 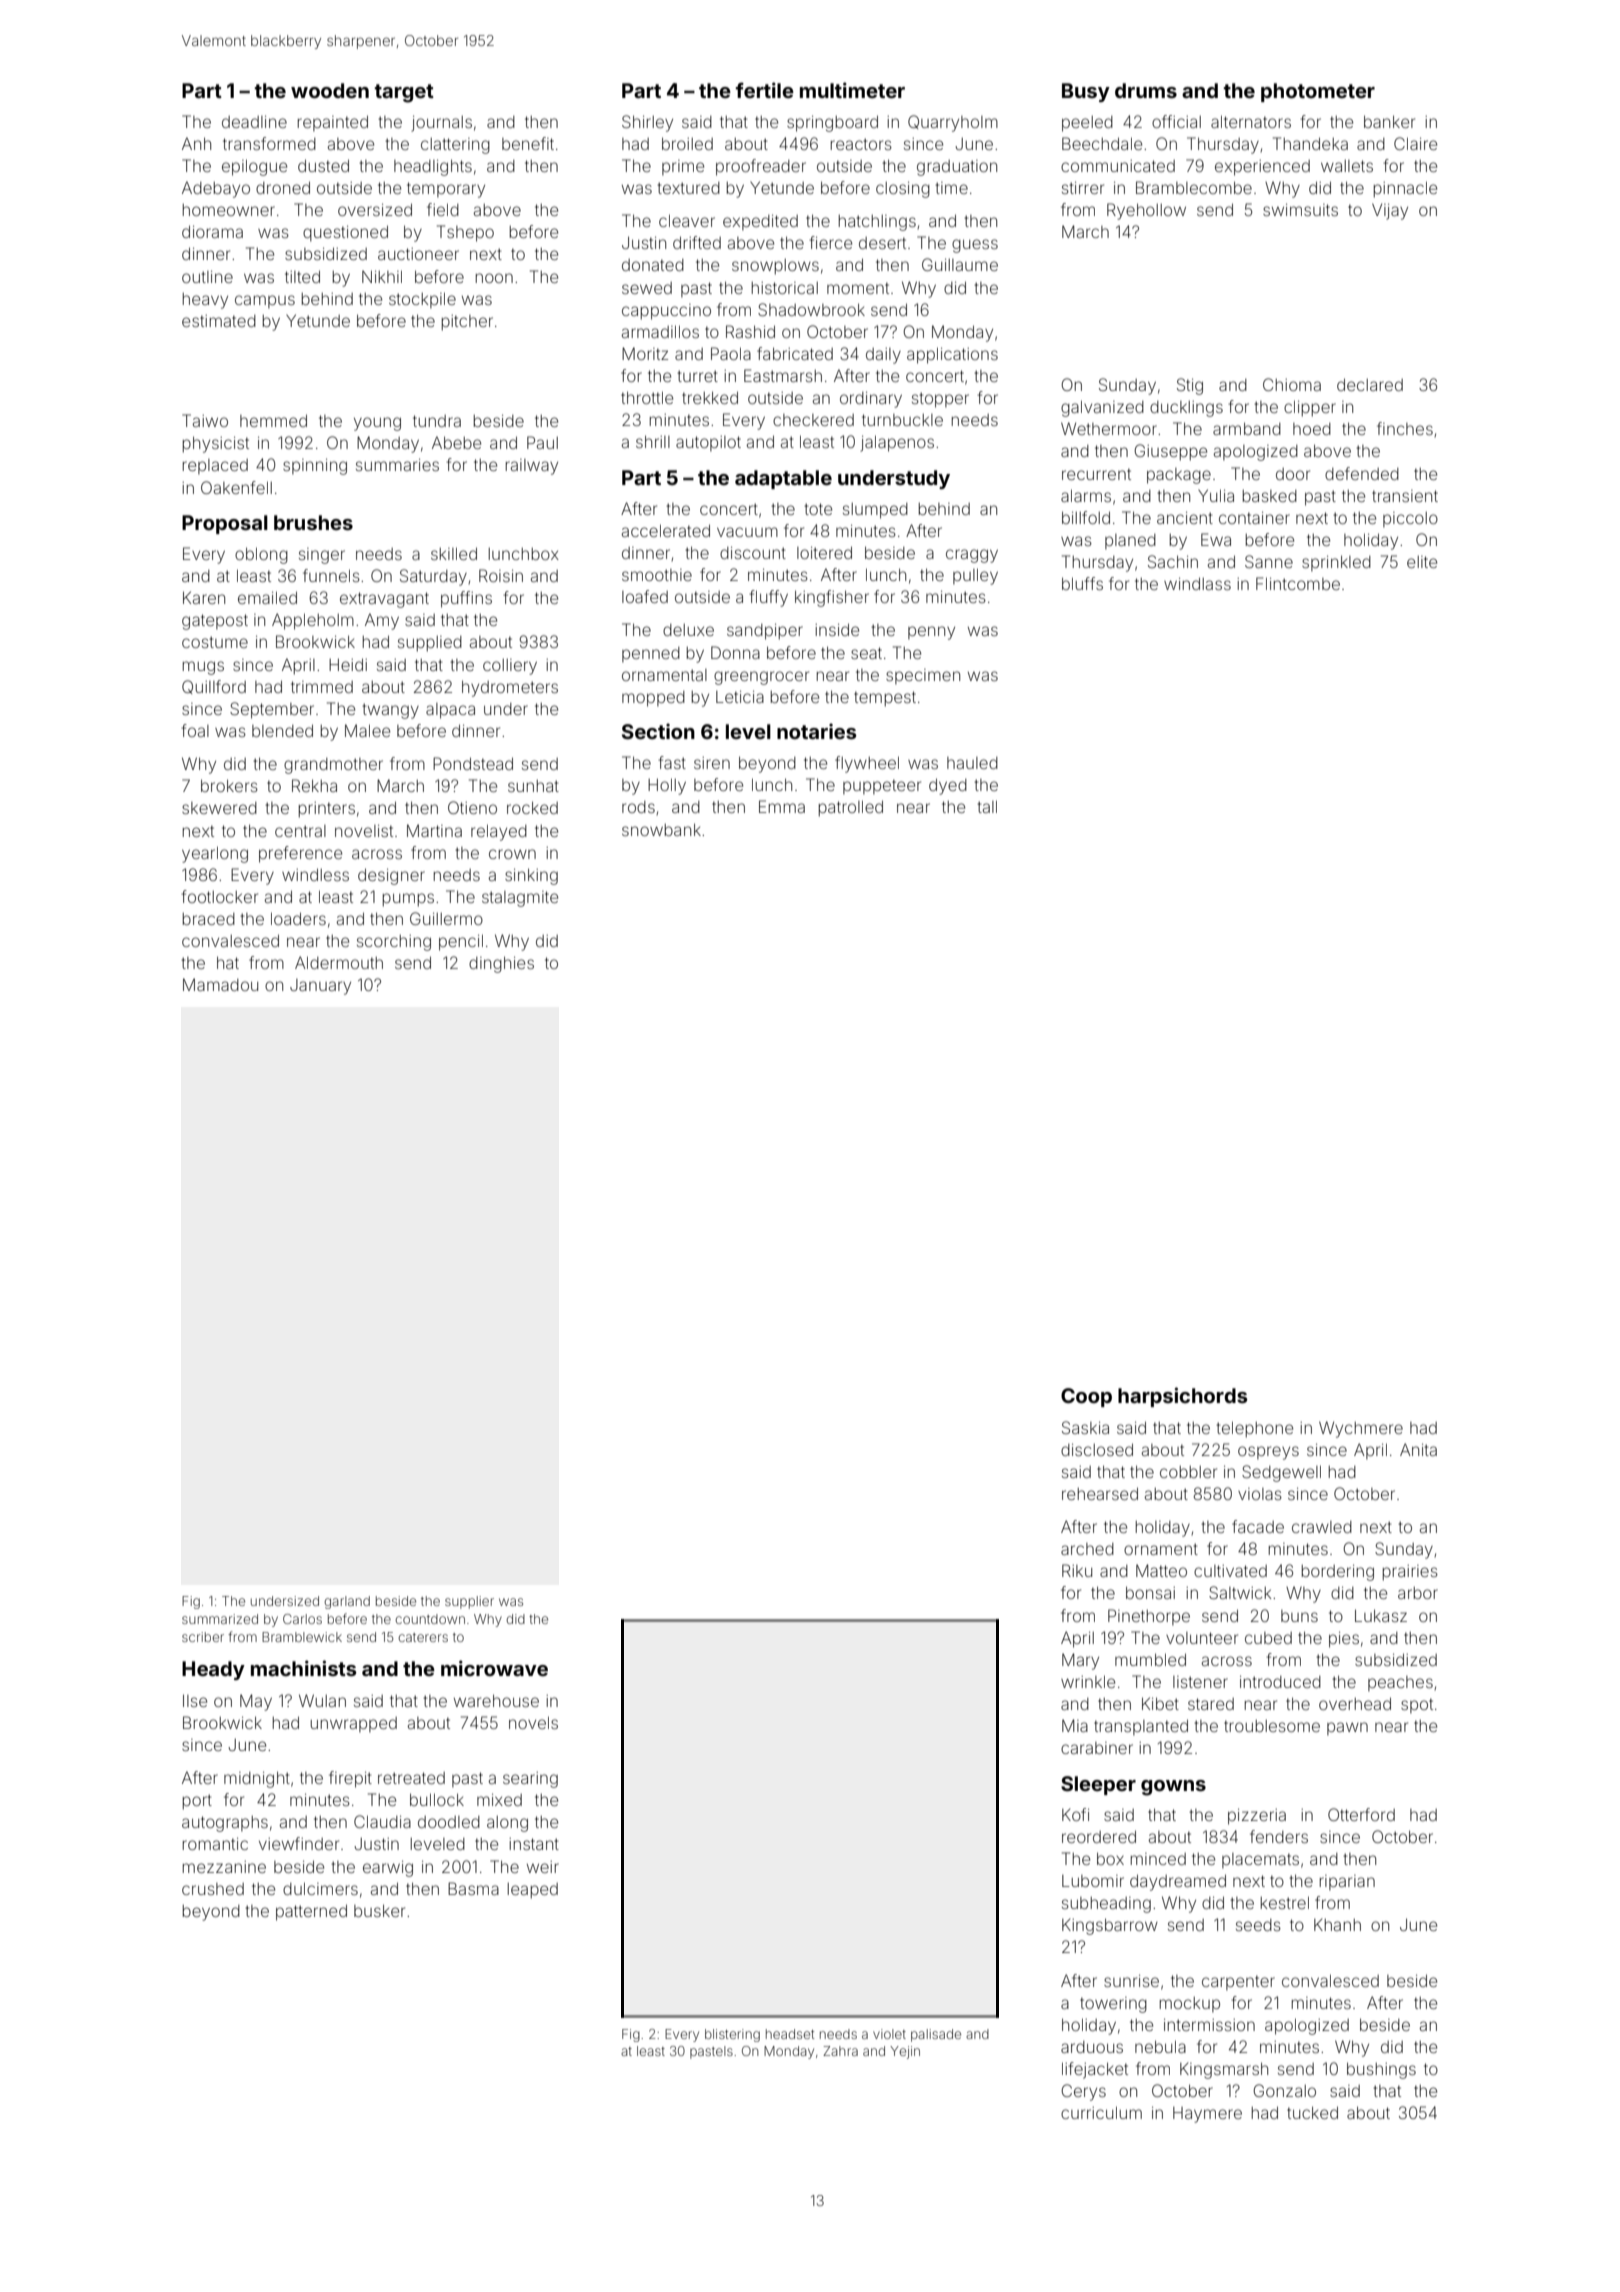 I want to click on tall, so click(x=987, y=806).
